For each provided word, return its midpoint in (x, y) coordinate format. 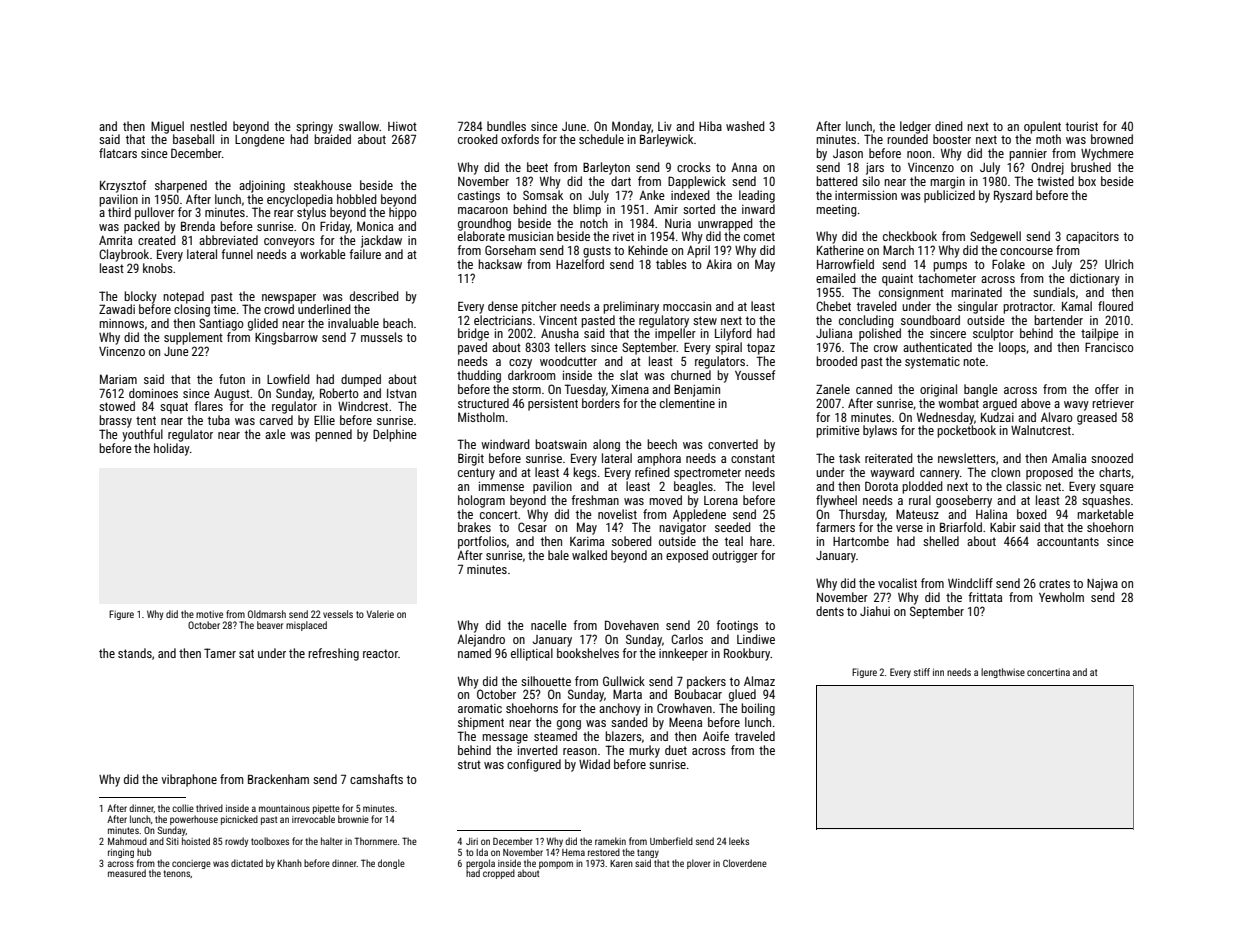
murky (644, 751)
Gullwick (624, 681)
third (119, 212)
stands (135, 653)
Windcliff (970, 583)
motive (209, 614)
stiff (922, 672)
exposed (687, 556)
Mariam (118, 379)
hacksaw (500, 264)
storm (526, 389)
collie (183, 808)
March (898, 250)
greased (1097, 418)
